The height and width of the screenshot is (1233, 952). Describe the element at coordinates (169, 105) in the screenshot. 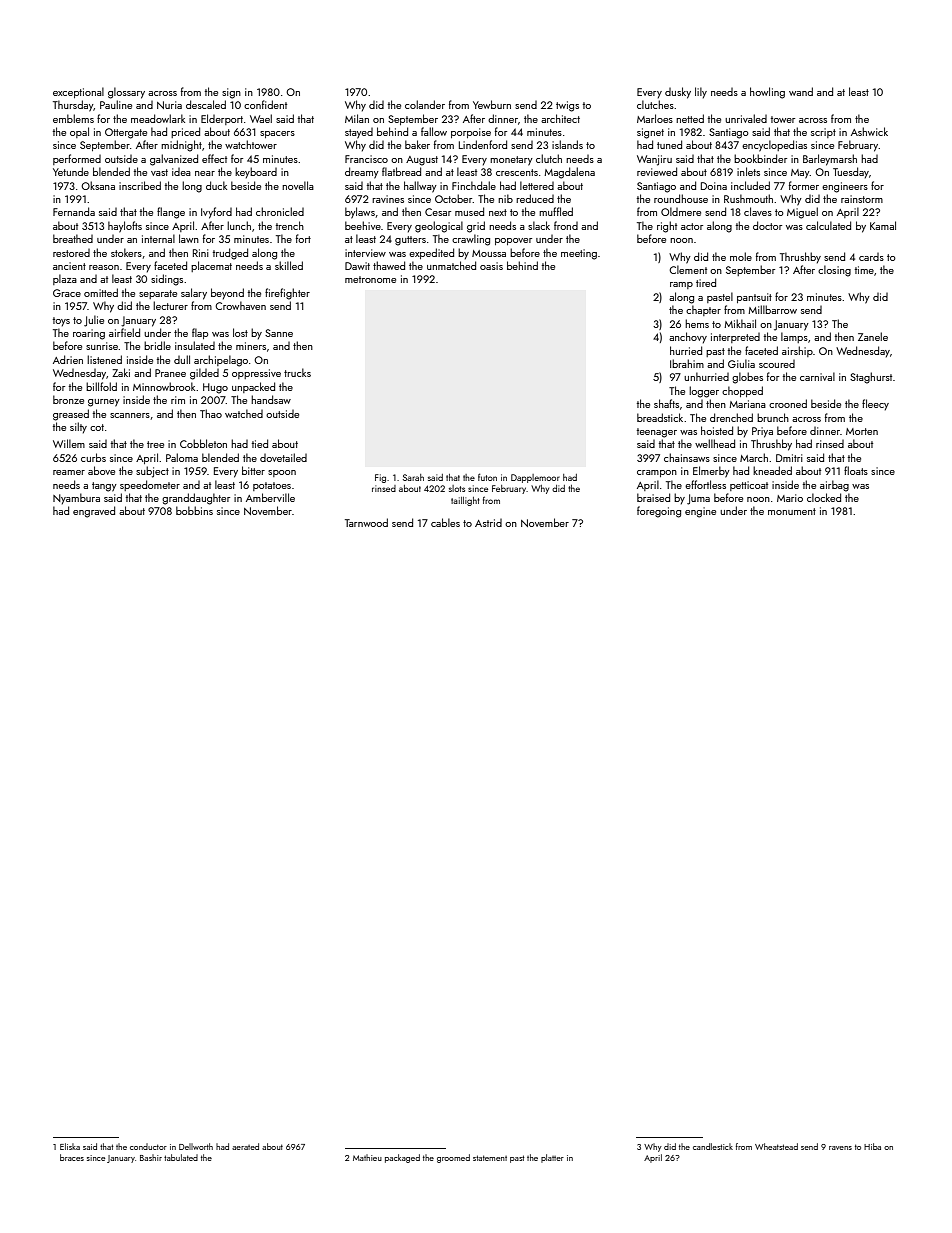

I see `Nuria` at that location.
